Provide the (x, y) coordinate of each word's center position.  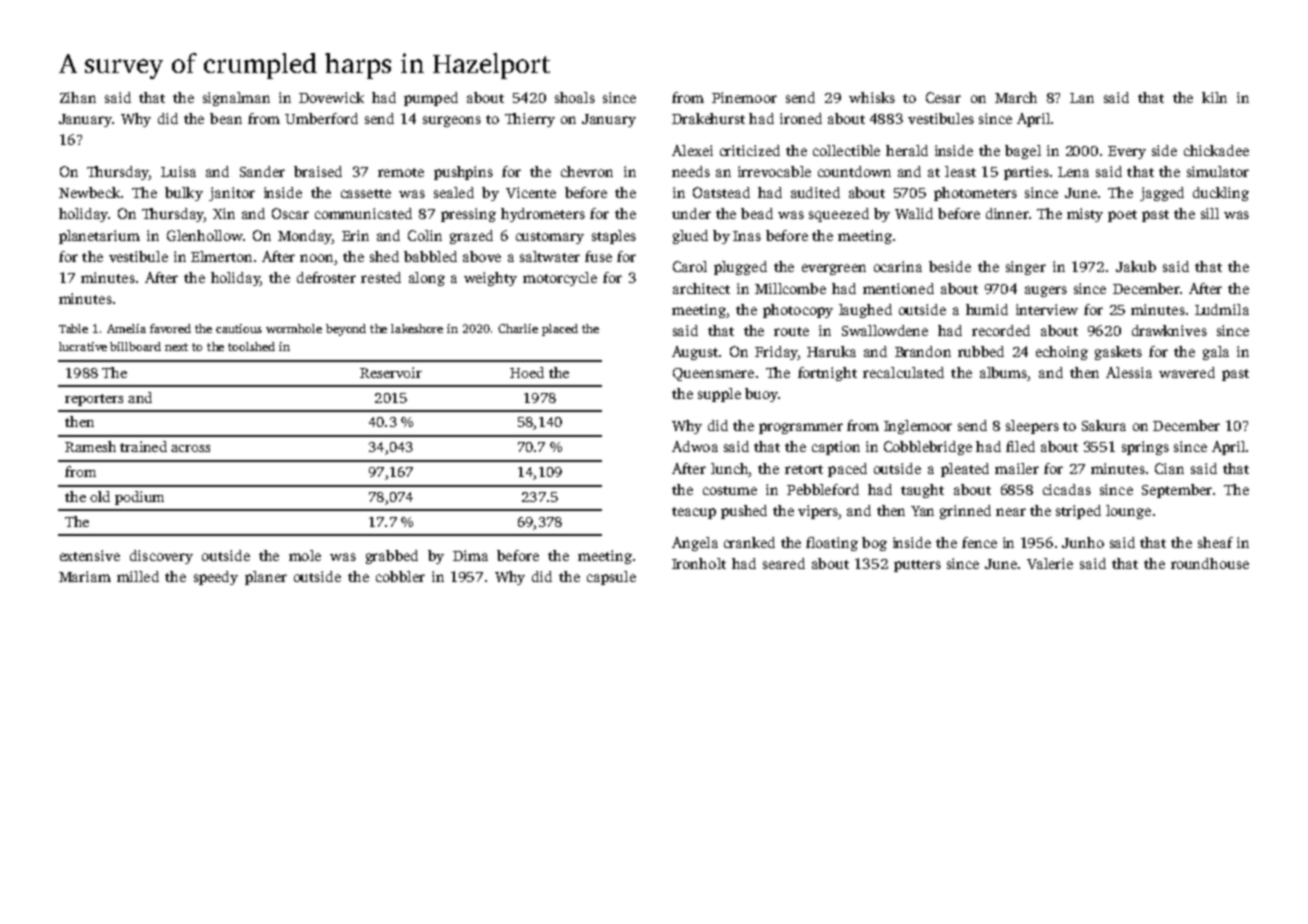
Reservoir (391, 372)
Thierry (530, 120)
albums (1003, 372)
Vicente (531, 192)
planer (266, 578)
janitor (232, 194)
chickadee (1216, 150)
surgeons (452, 121)
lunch (729, 468)
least (960, 171)
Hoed (527, 372)
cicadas (1067, 489)
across (190, 448)
